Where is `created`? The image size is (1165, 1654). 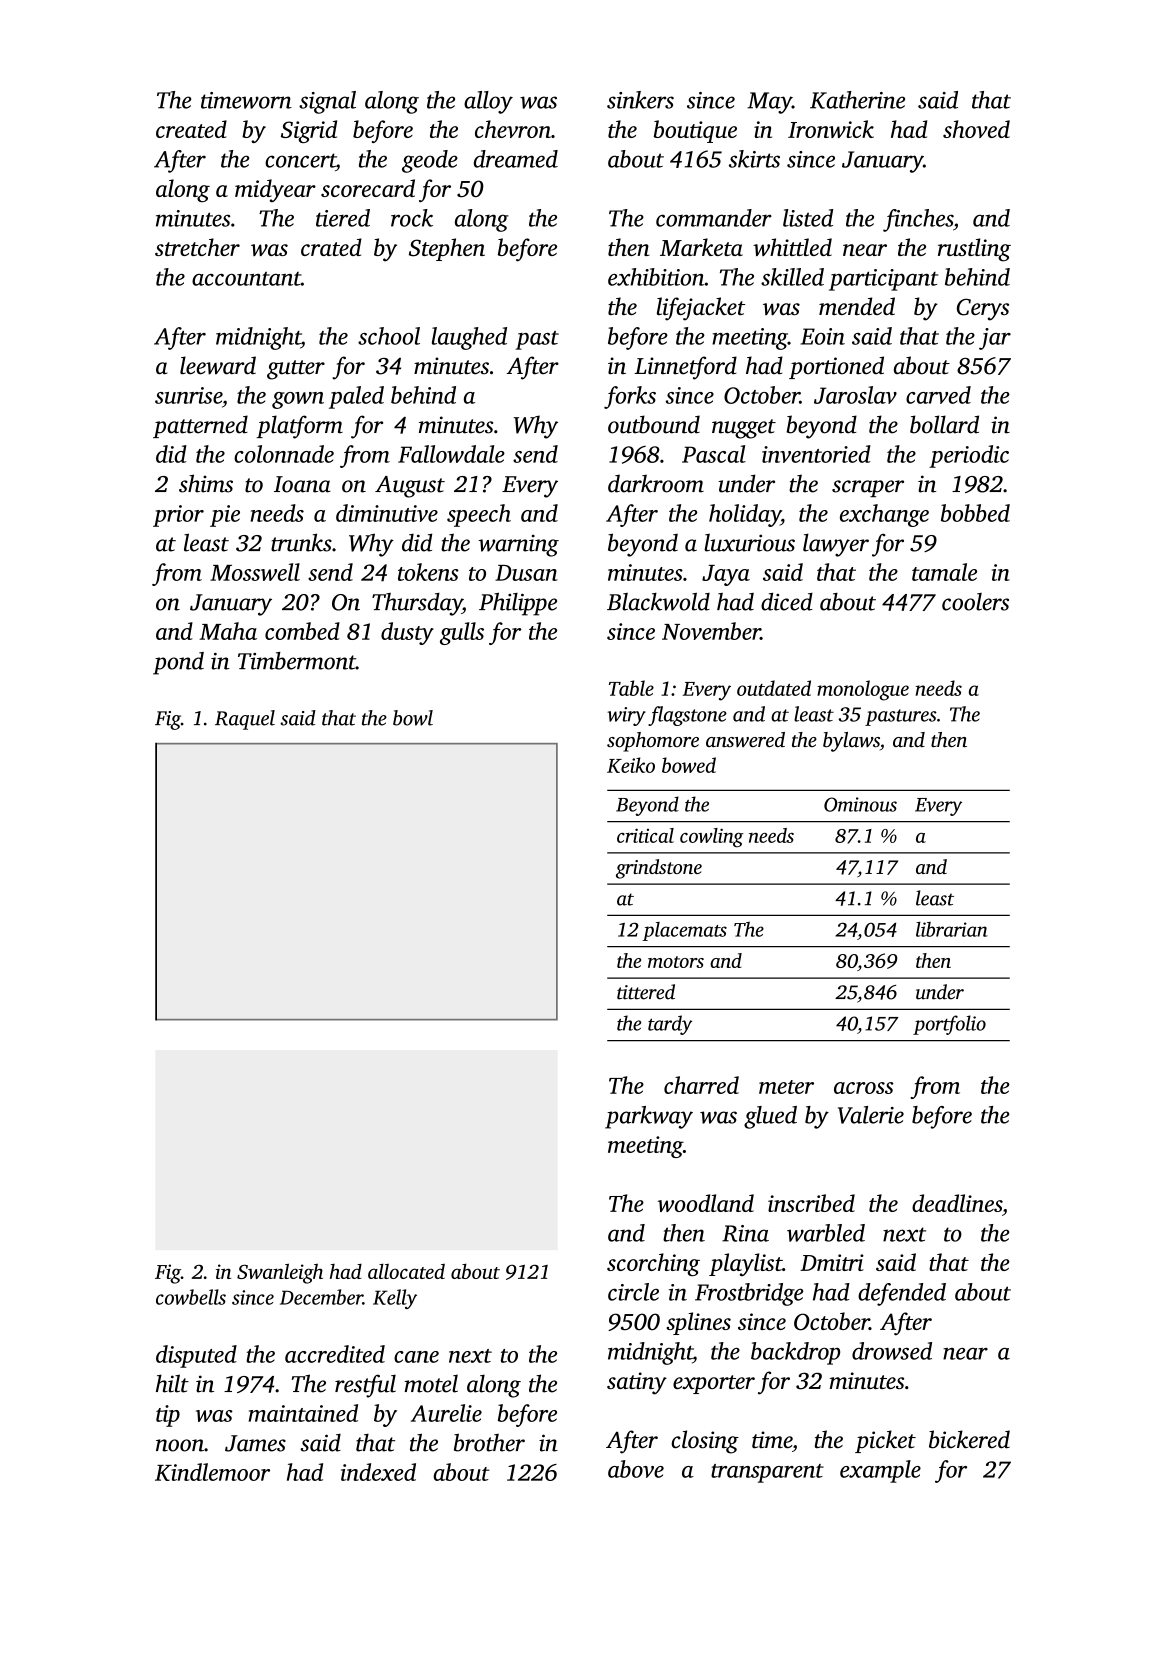
created is located at coordinates (191, 129).
